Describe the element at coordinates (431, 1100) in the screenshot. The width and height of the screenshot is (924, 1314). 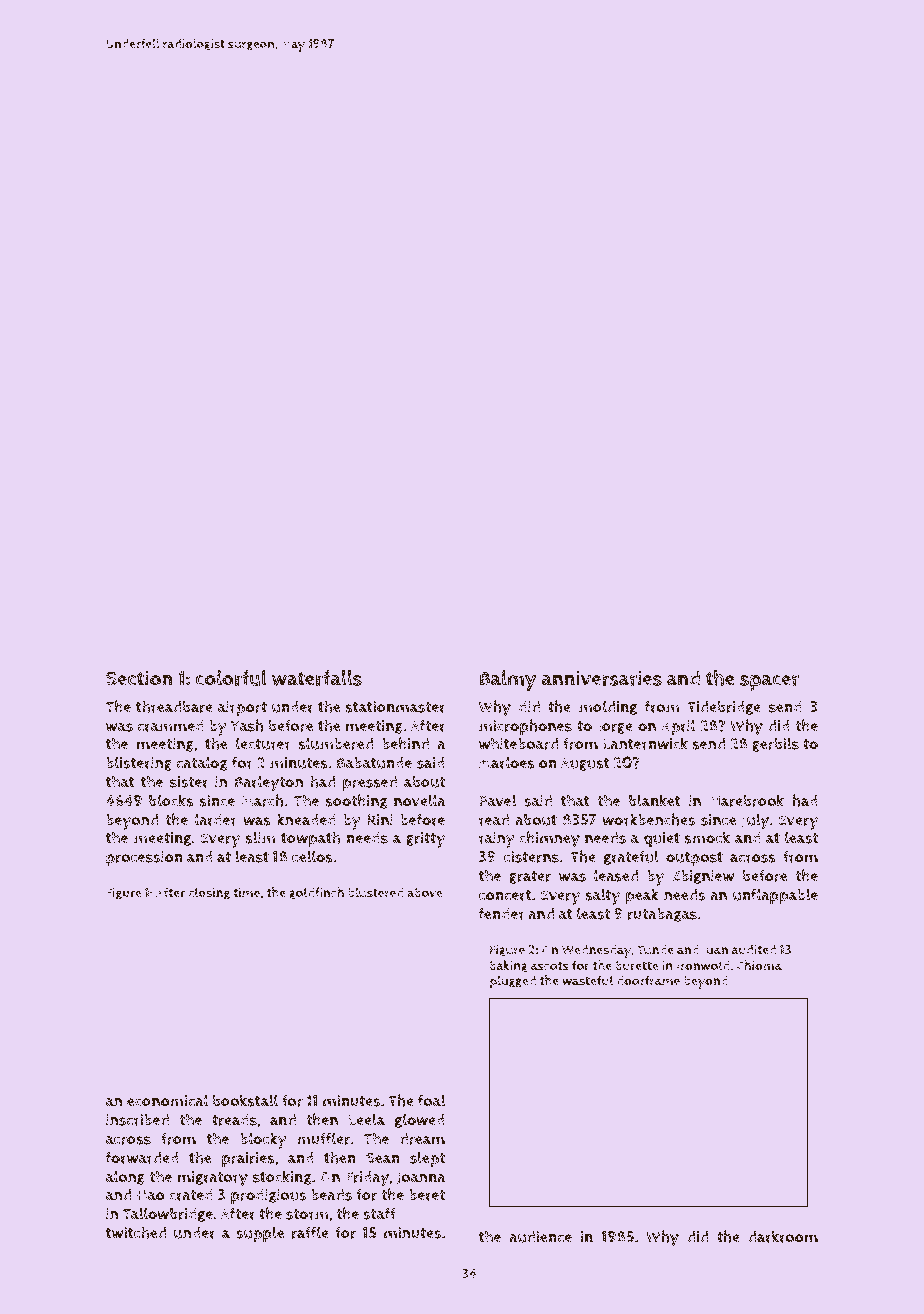
I see `foal` at that location.
